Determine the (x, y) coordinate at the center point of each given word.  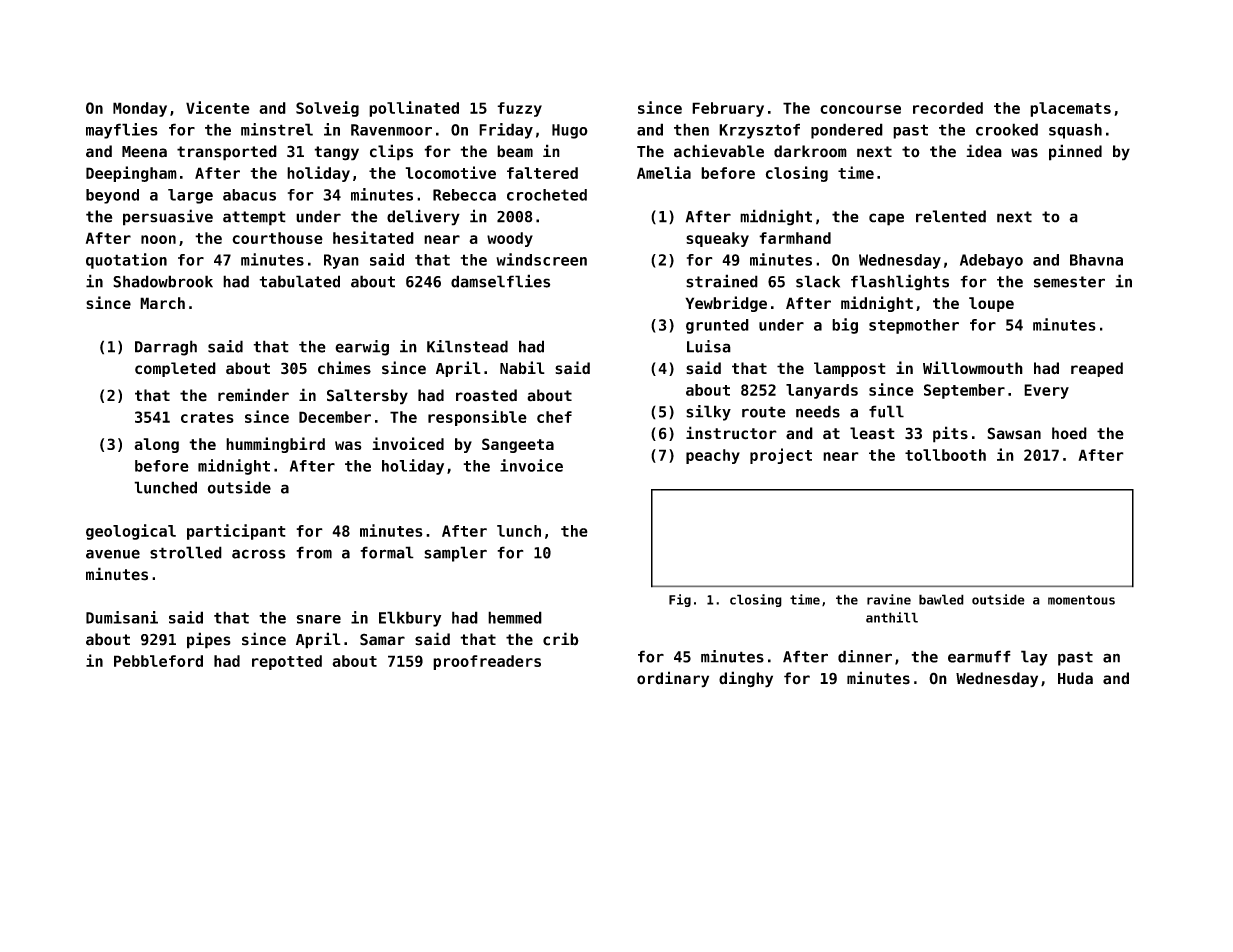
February (728, 109)
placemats (1070, 109)
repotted (287, 662)
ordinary (673, 679)
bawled (941, 599)
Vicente (218, 107)
